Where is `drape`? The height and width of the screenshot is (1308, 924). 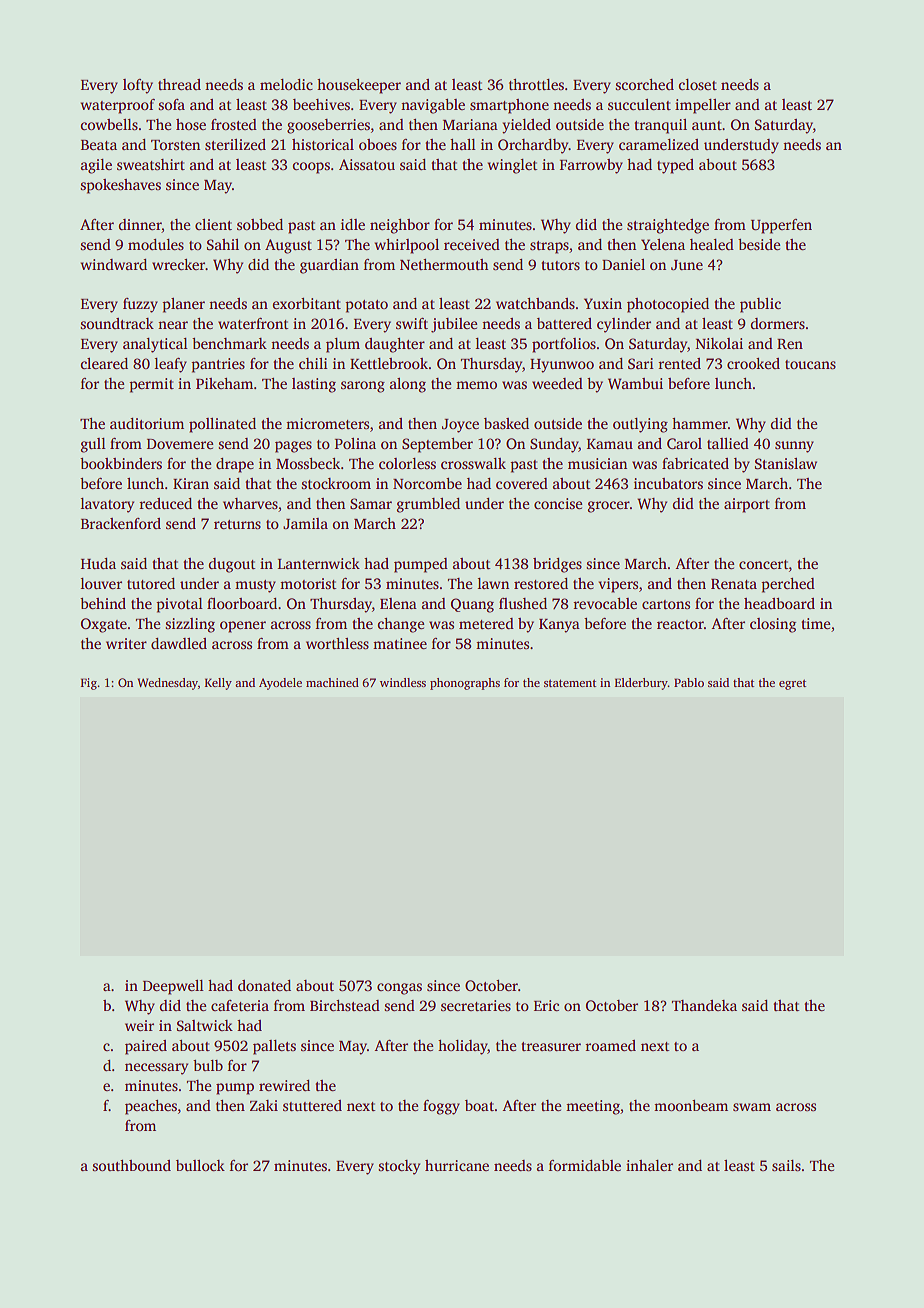
drape is located at coordinates (235, 465).
